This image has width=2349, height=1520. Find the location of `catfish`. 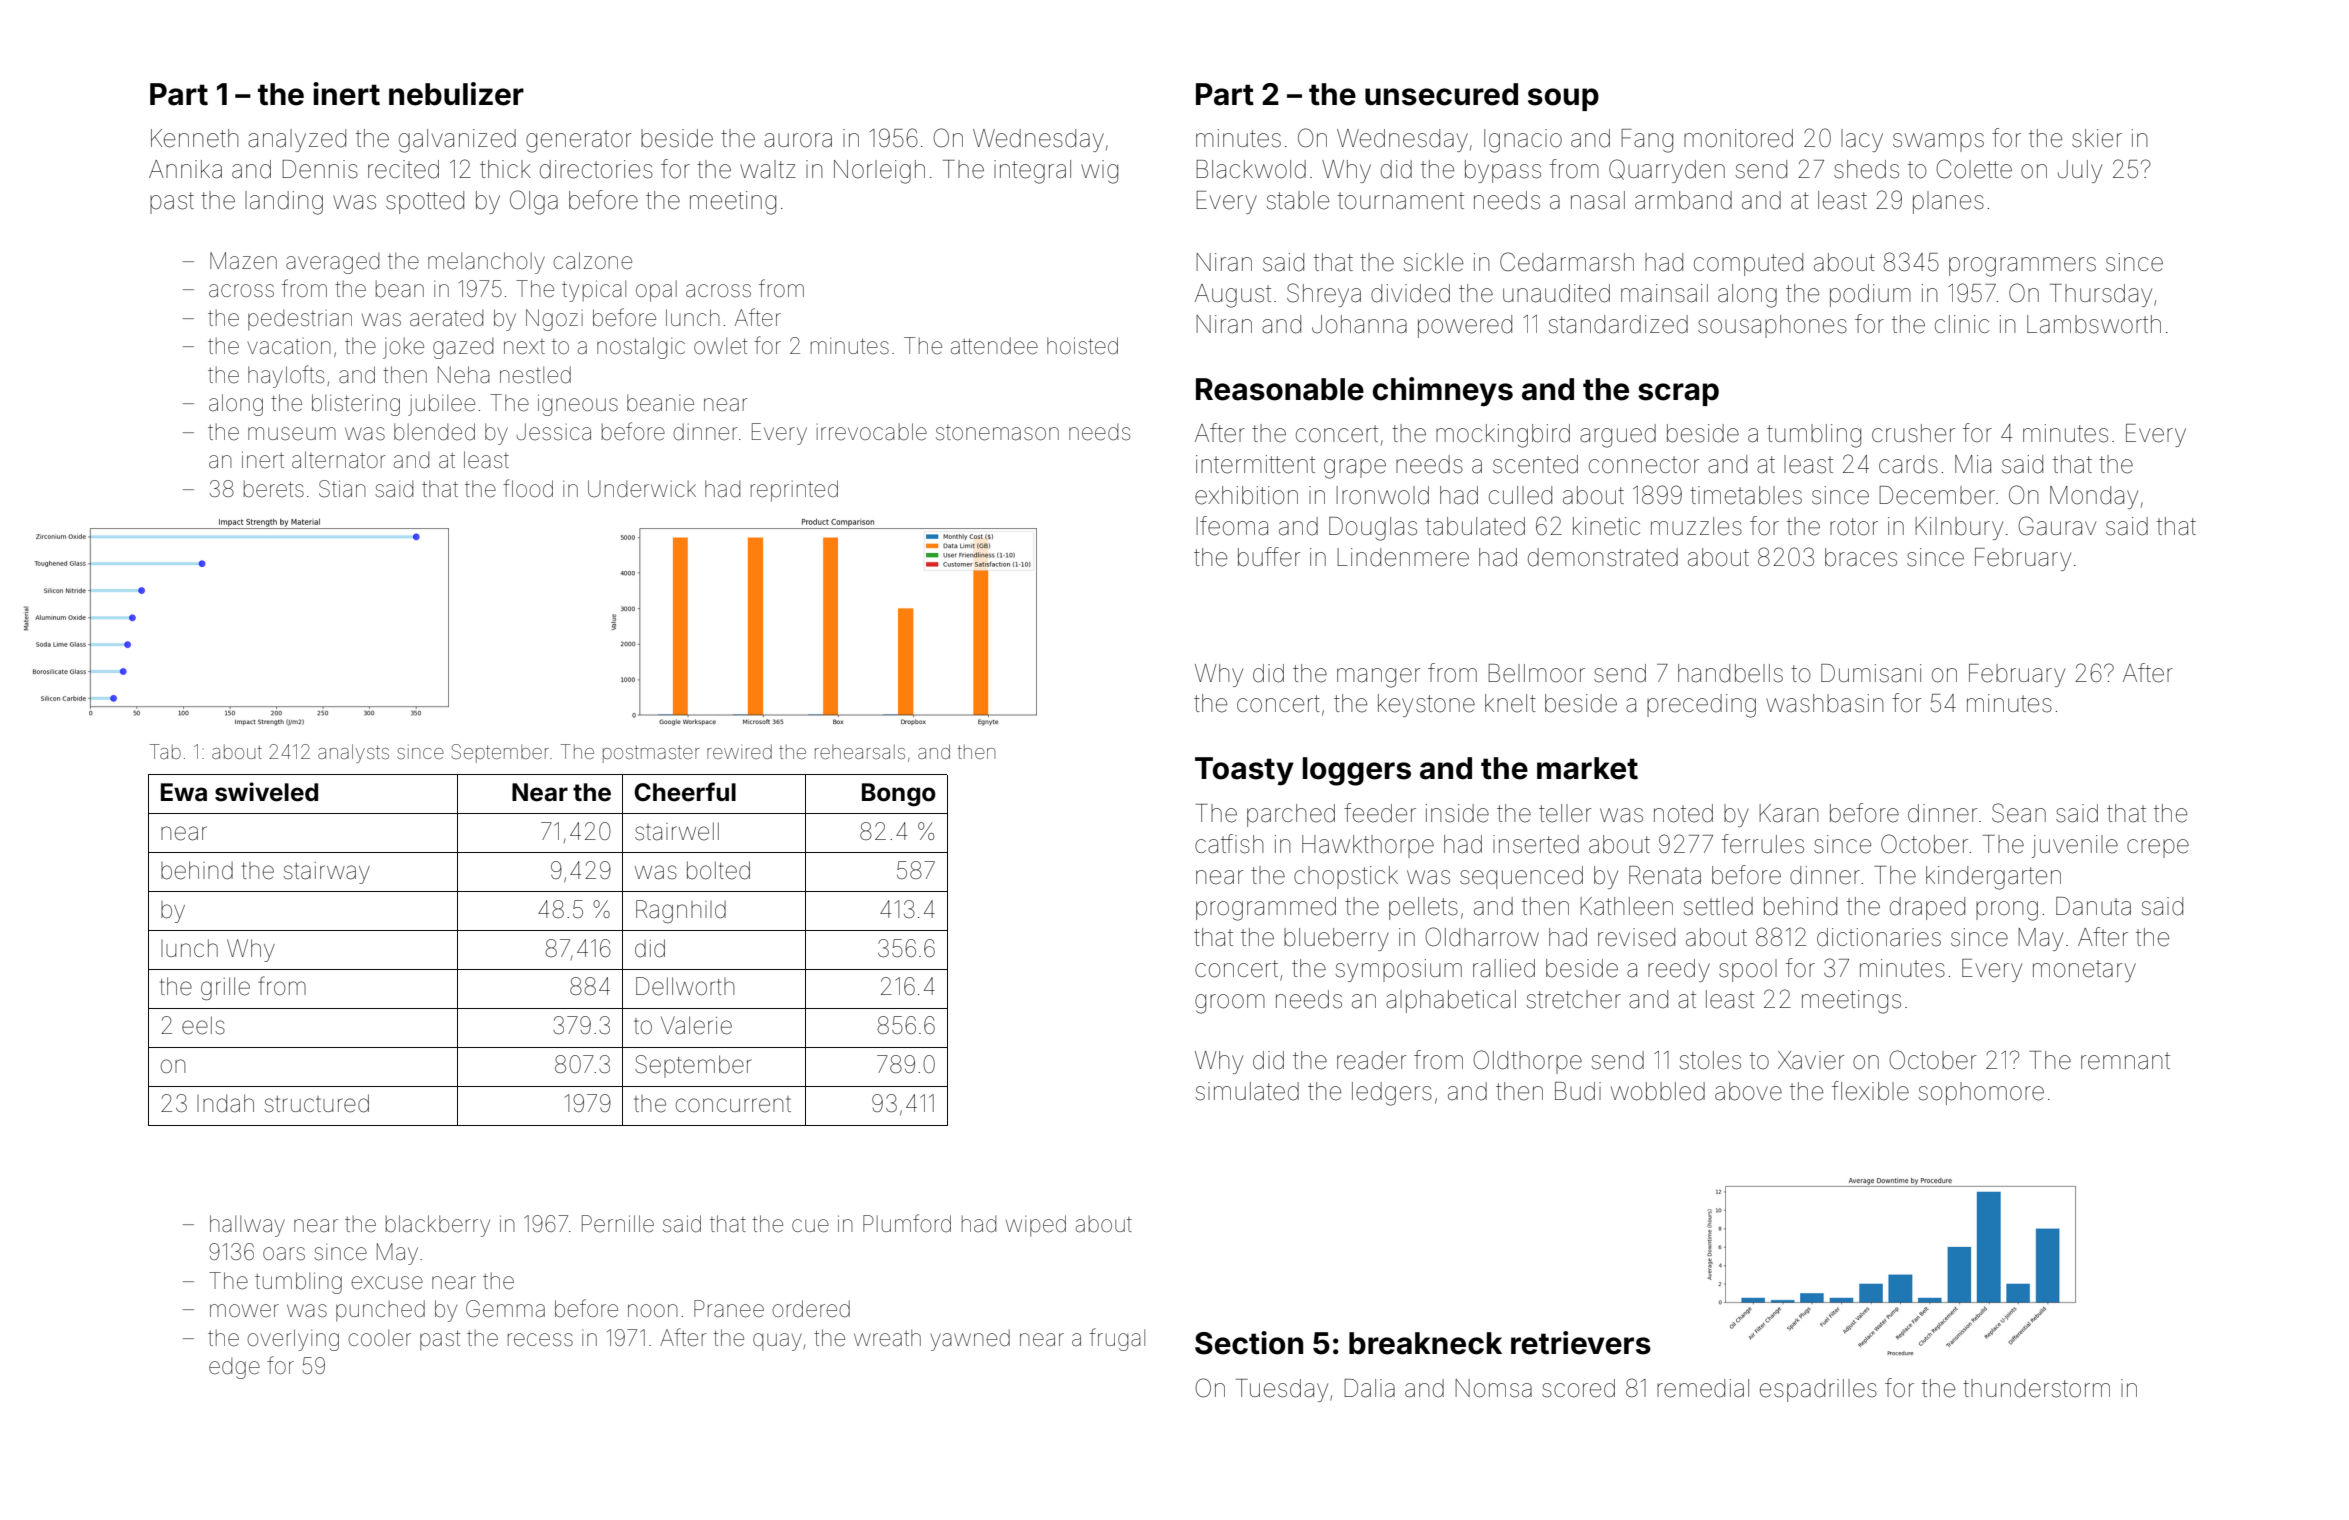

catfish is located at coordinates (1229, 844).
